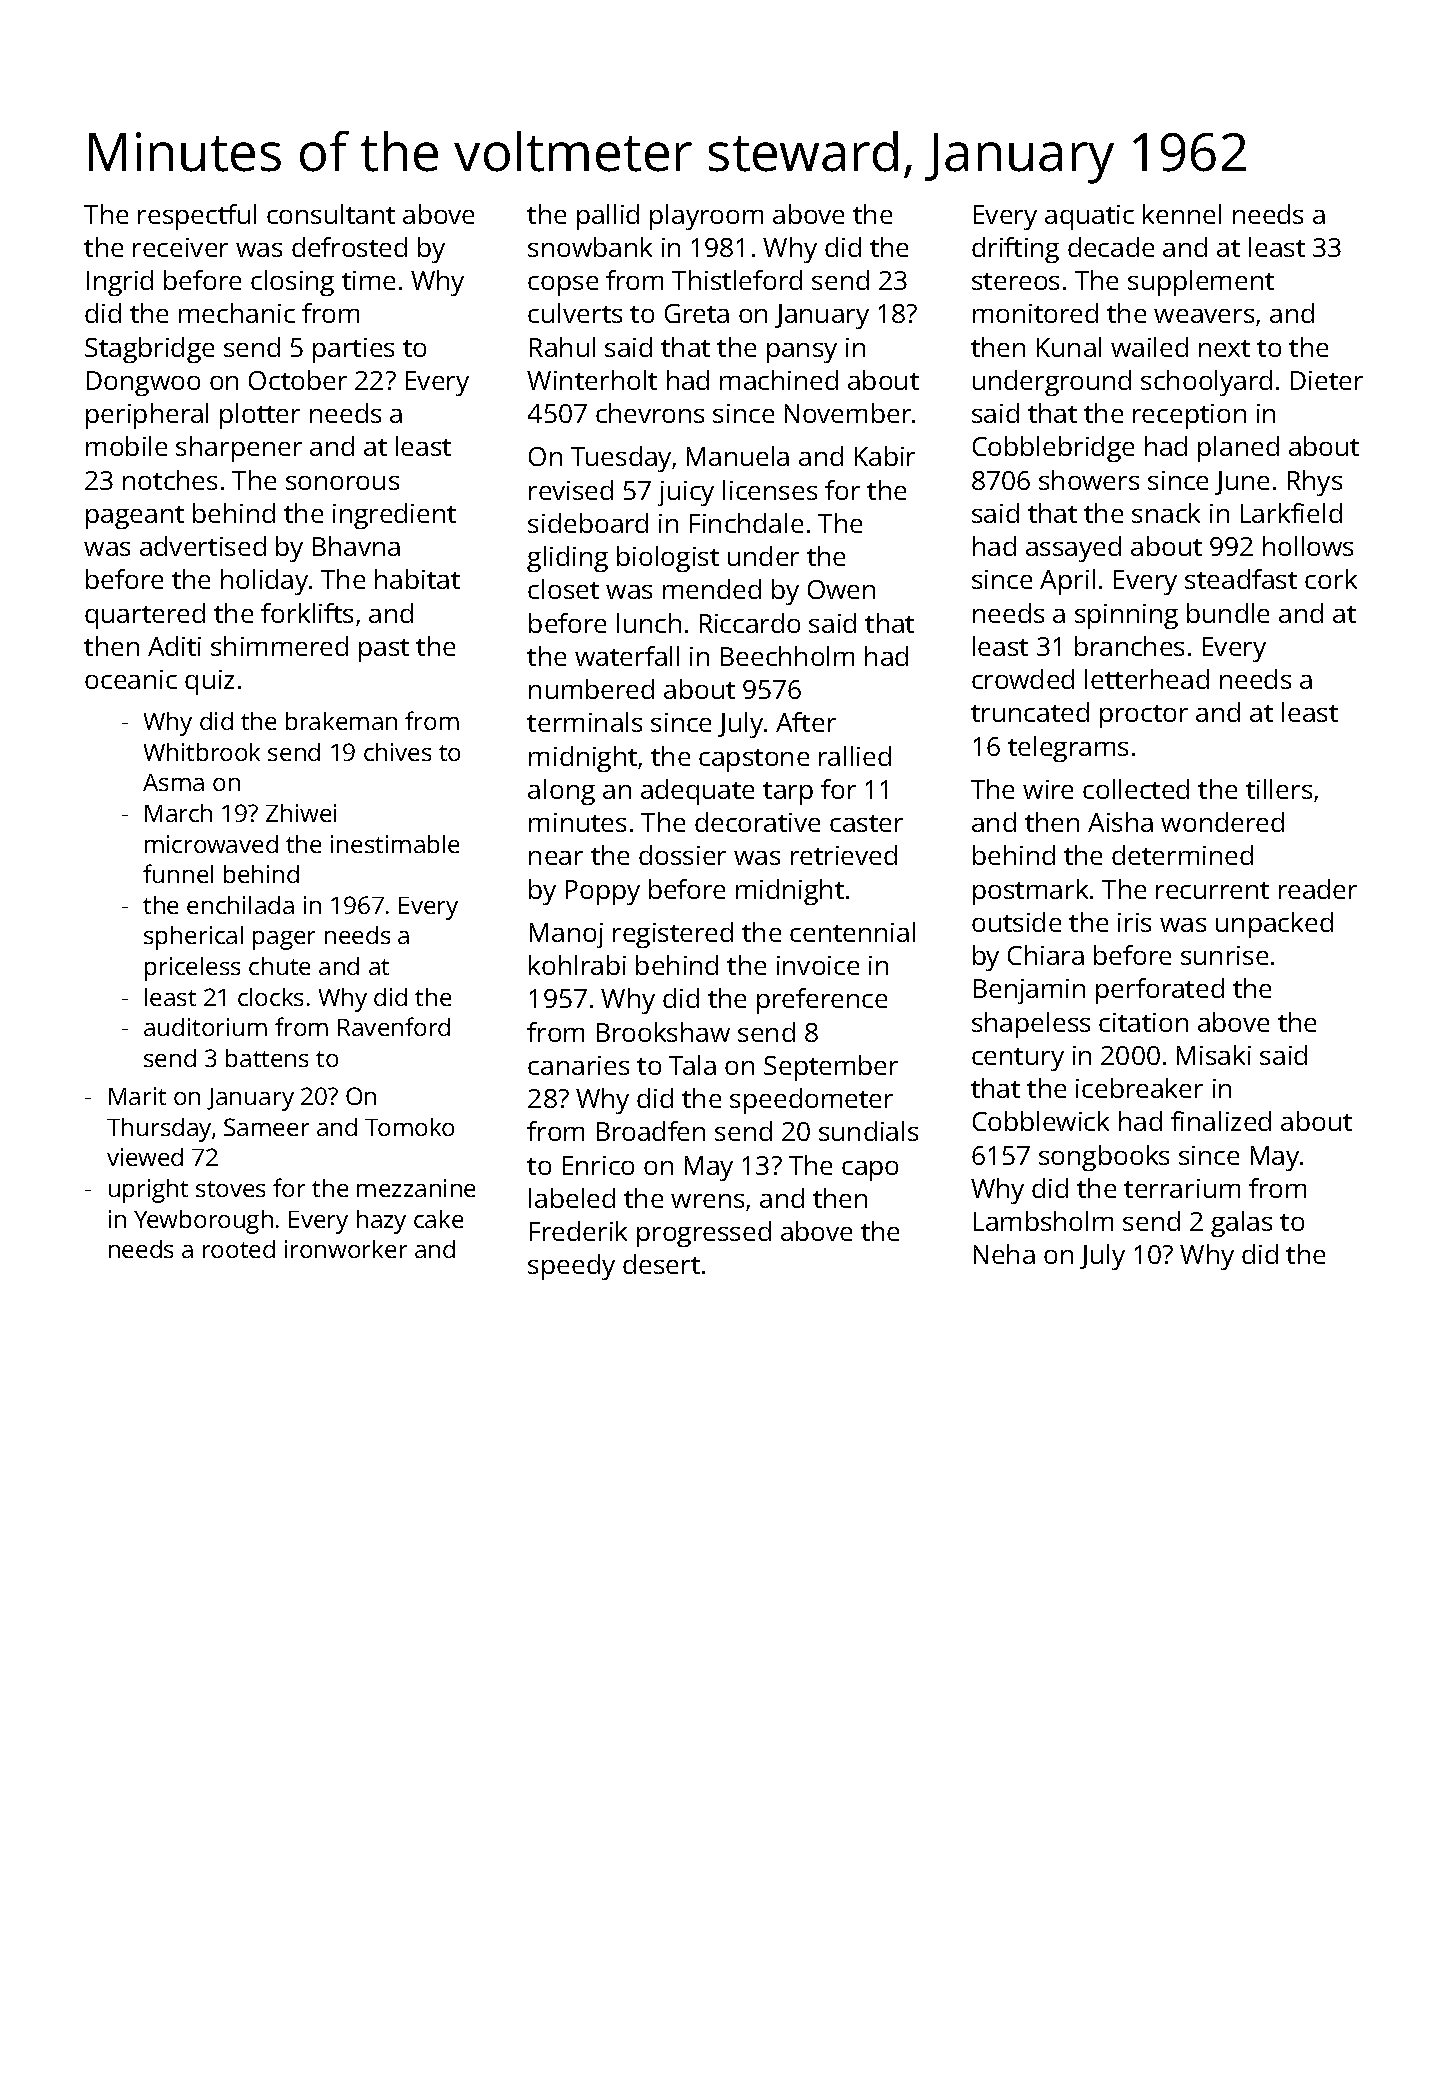 This screenshot has height=2100, width=1450. Describe the element at coordinates (349, 247) in the screenshot. I see `defrosted` at that location.
